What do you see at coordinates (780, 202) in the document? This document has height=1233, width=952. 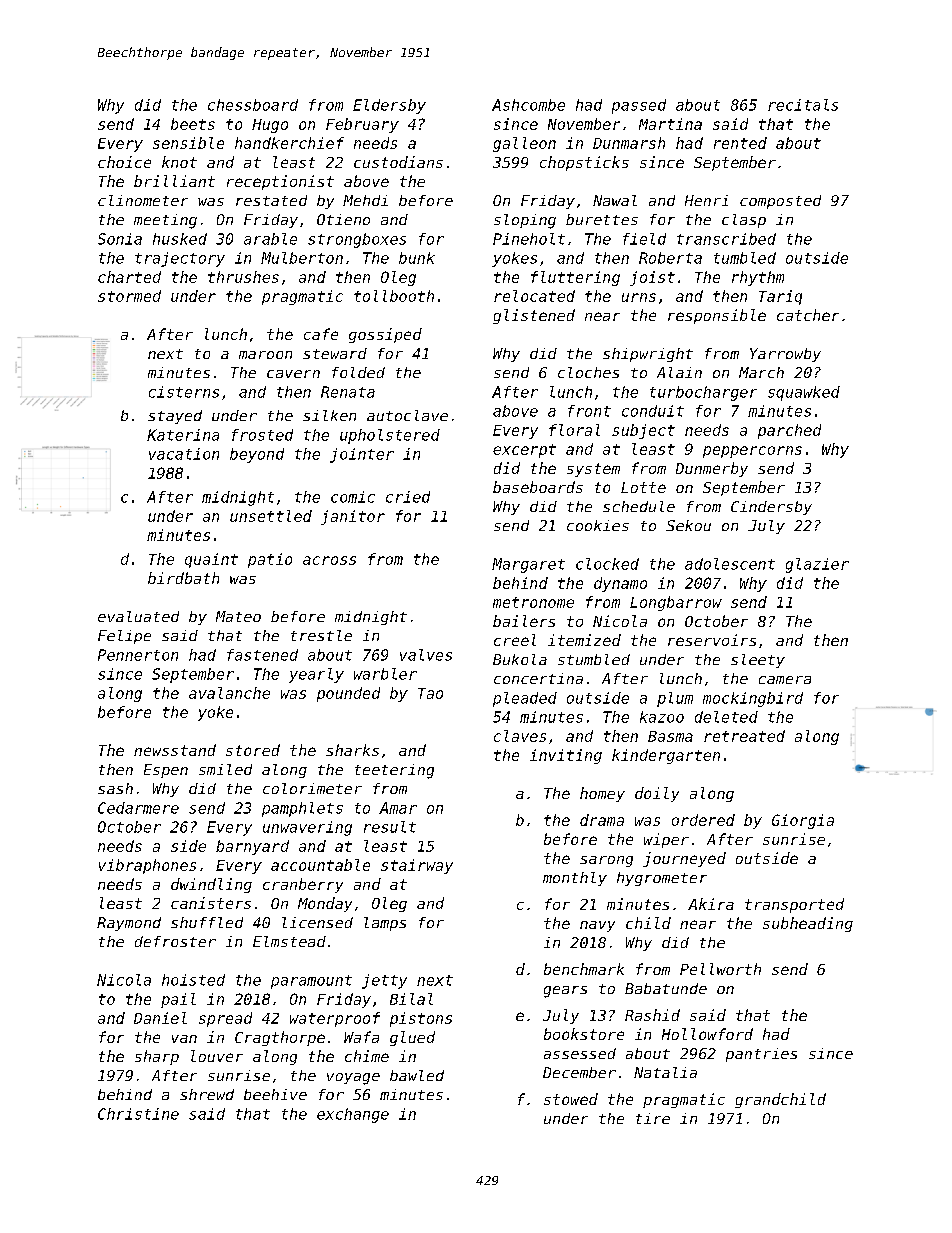 I see `composted` at bounding box center [780, 202].
